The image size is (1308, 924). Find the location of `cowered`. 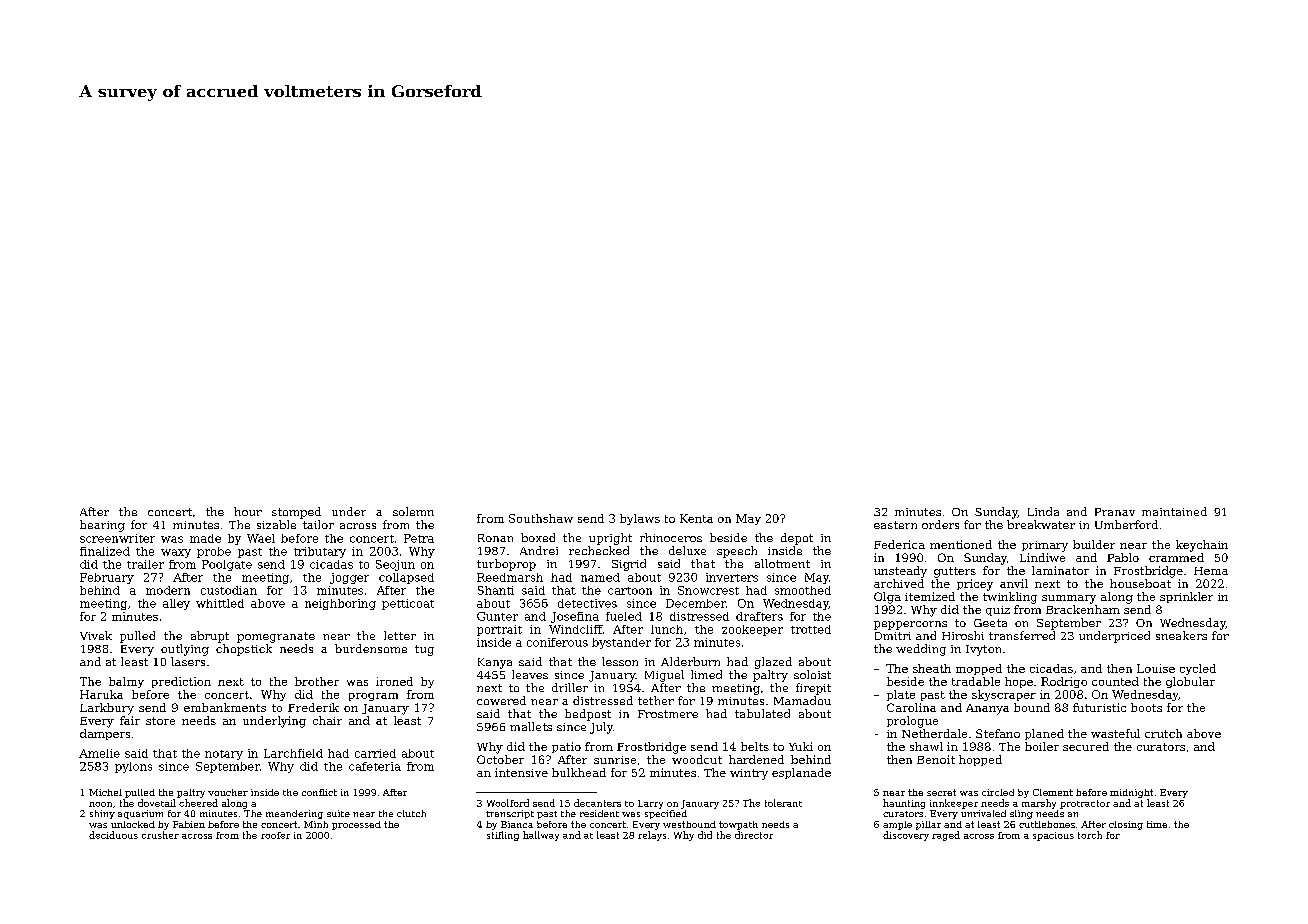

cowered is located at coordinates (501, 700).
